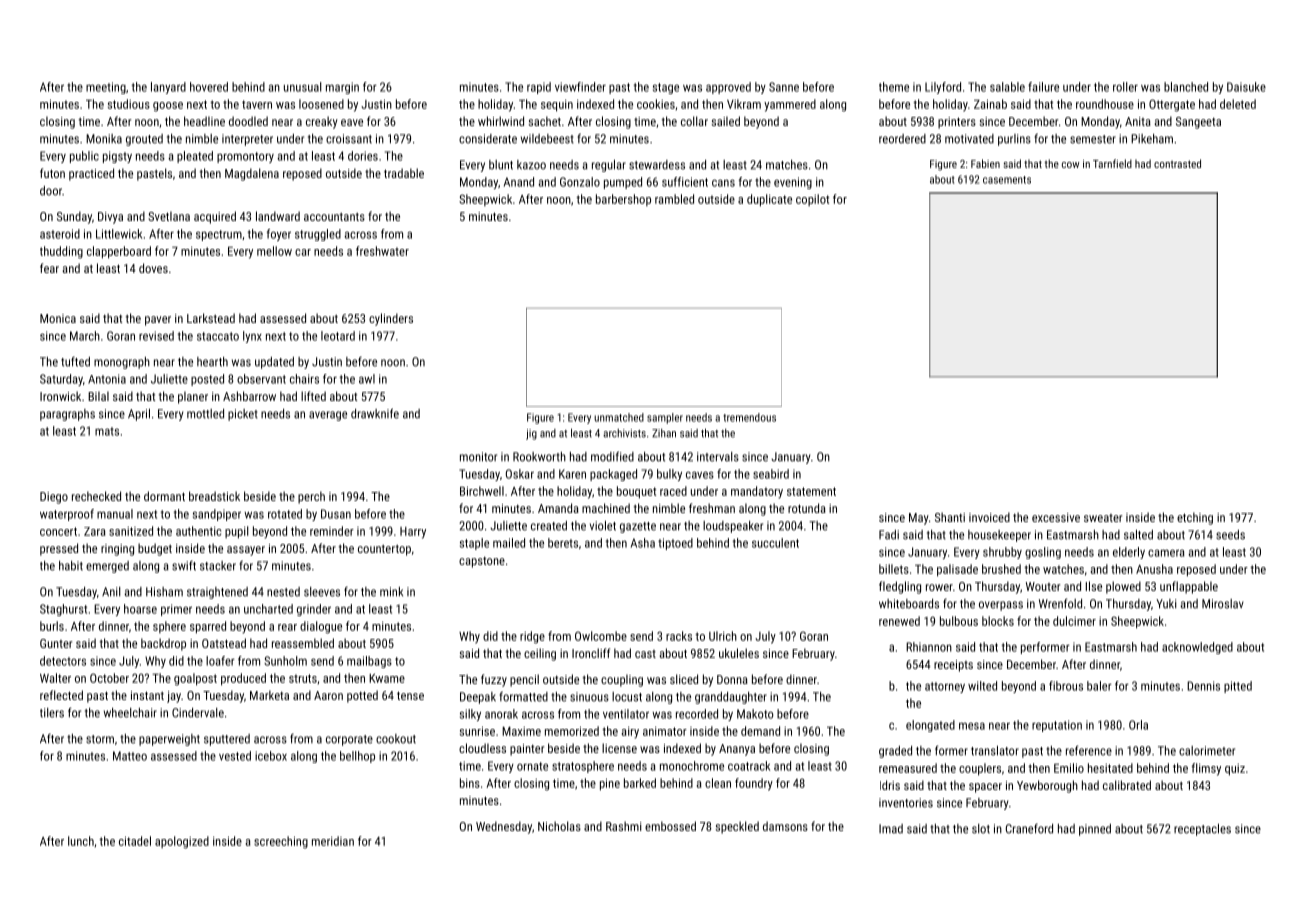 The width and height of the screenshot is (1308, 924). I want to click on renewed, so click(899, 621).
